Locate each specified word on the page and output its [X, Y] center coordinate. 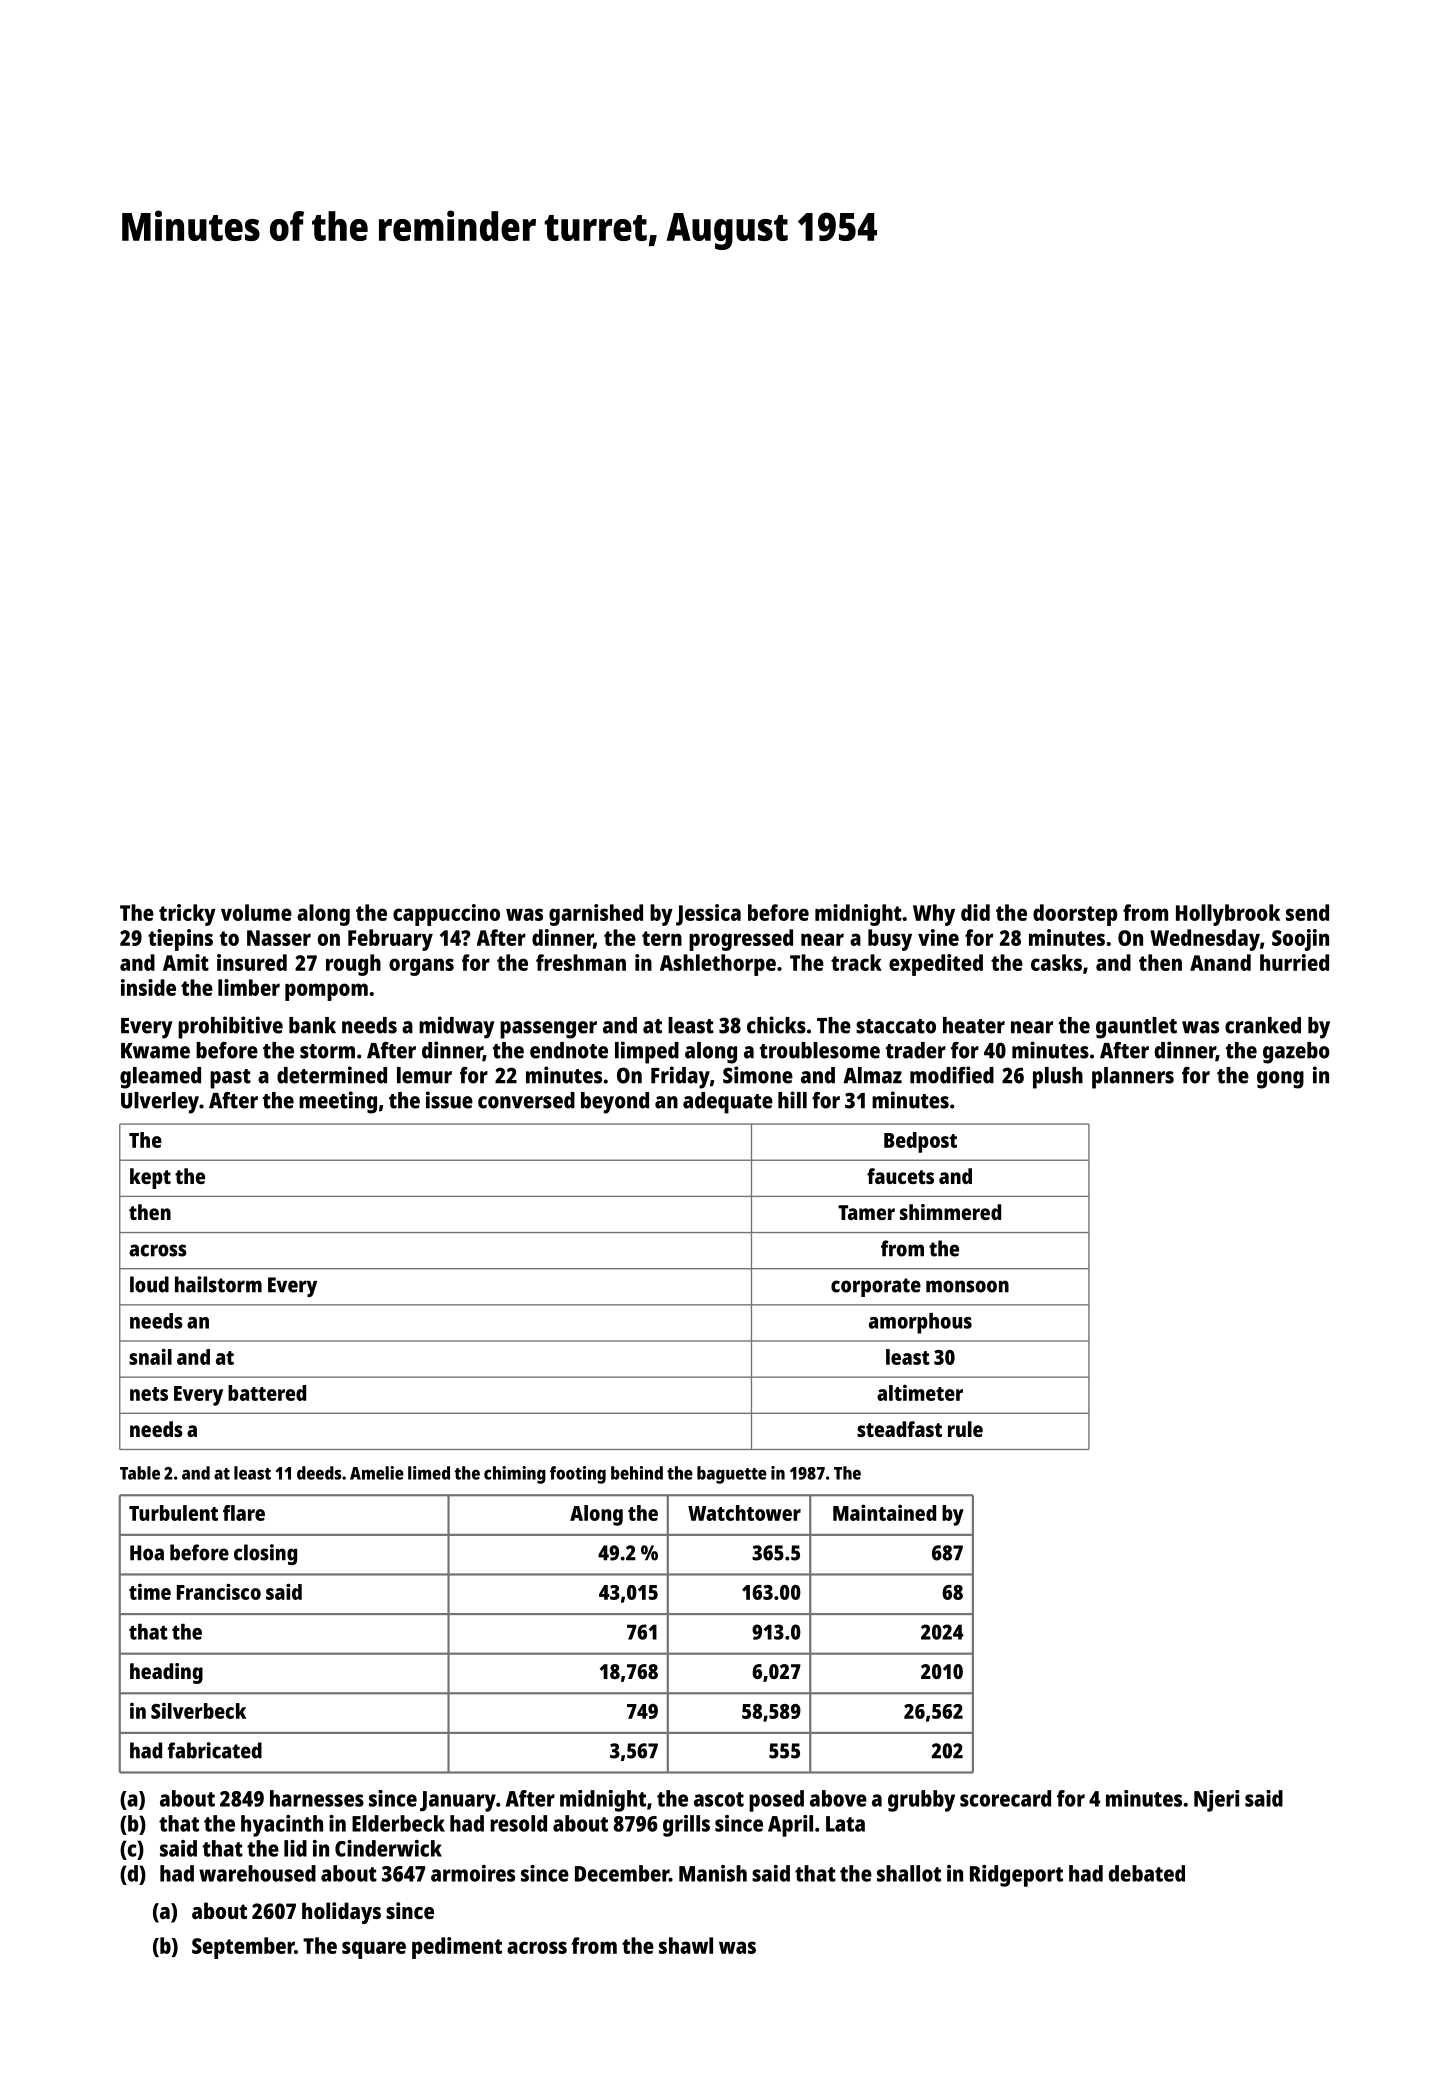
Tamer [866, 1212]
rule [965, 1429]
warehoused [257, 1873]
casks [1056, 962]
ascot [719, 1799]
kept [150, 1178]
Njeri [1216, 1801]
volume [256, 912]
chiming [515, 1475]
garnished [596, 915]
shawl [686, 1945]
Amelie [377, 1473]
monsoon [967, 1286]
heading [166, 1673]
